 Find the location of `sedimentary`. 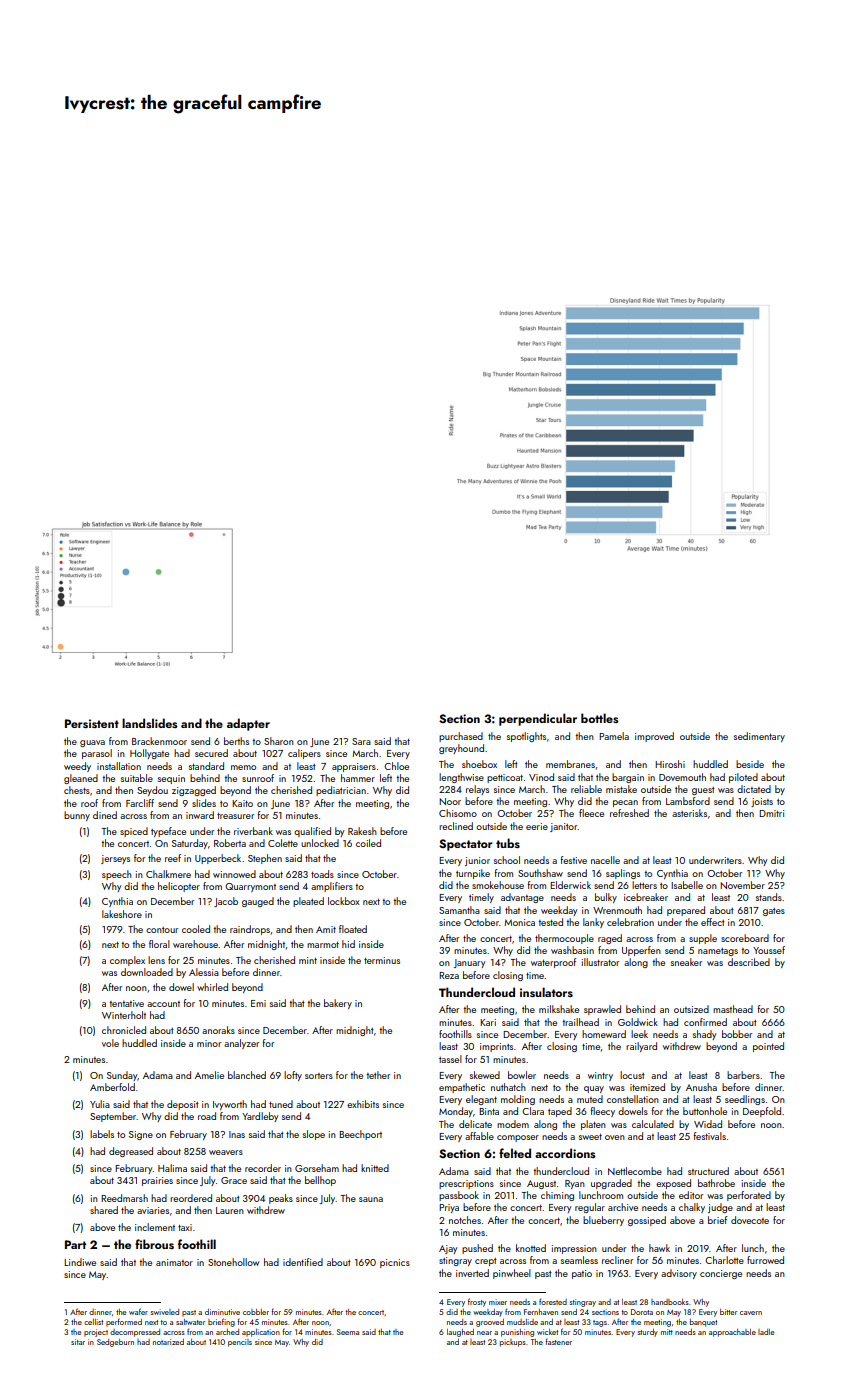

sedimentary is located at coordinates (759, 737).
